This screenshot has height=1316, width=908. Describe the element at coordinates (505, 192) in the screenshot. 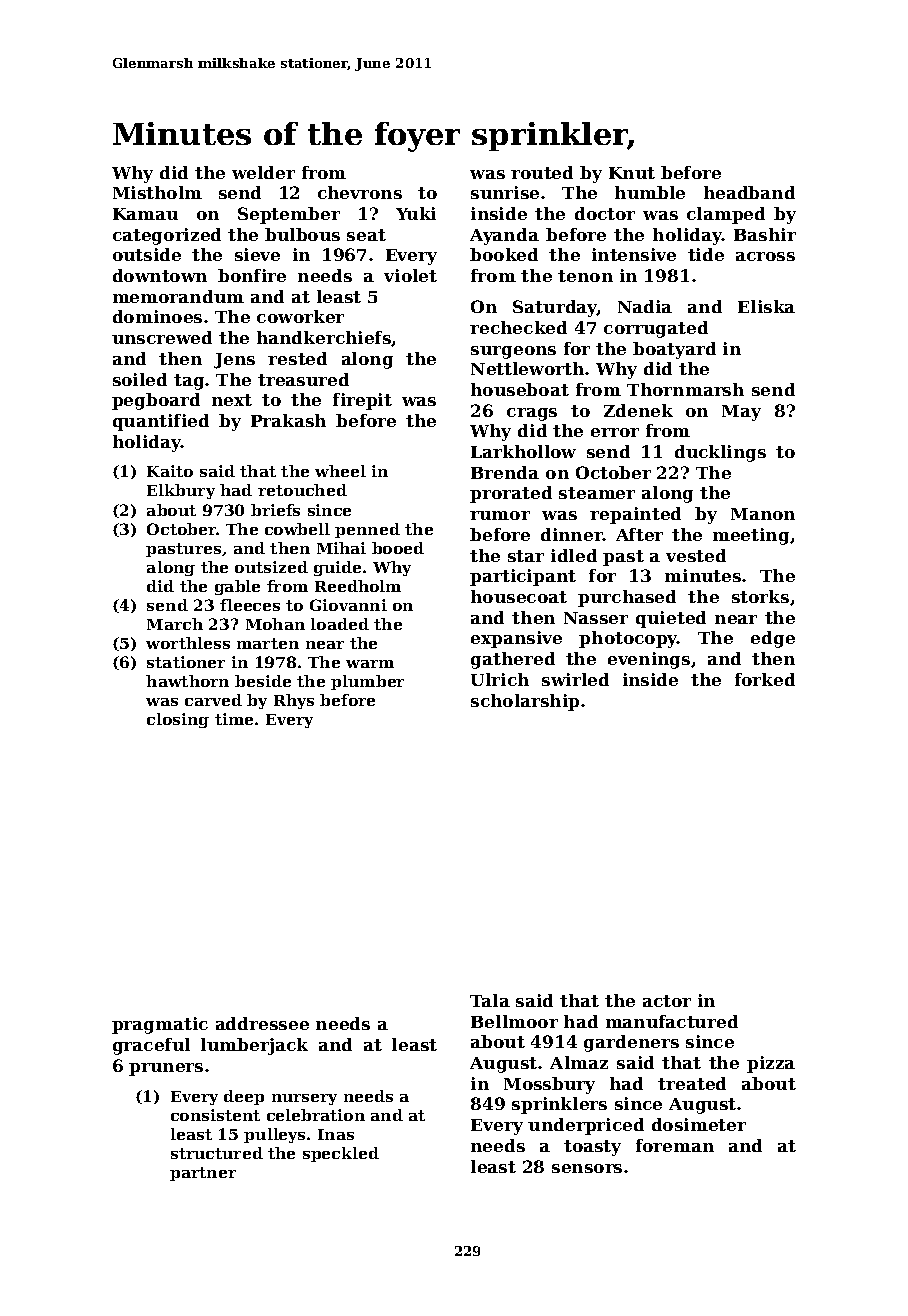

I see `sunrise` at that location.
